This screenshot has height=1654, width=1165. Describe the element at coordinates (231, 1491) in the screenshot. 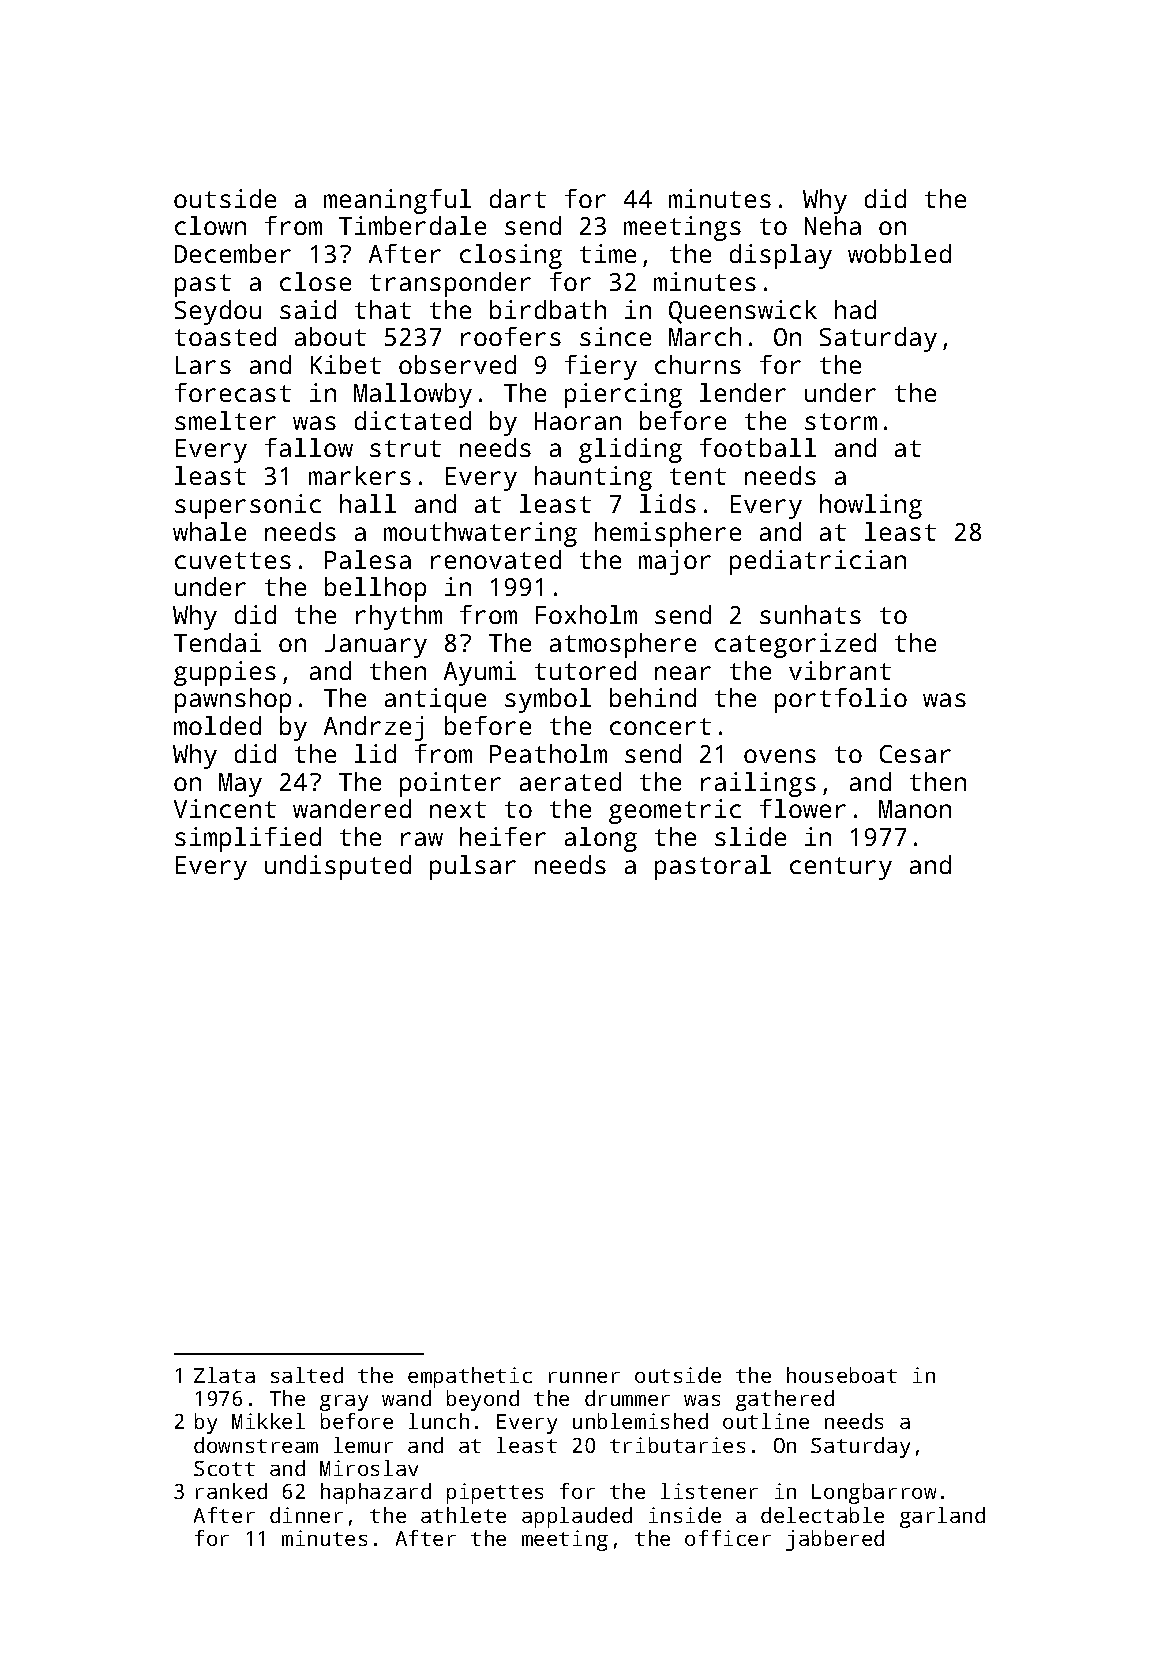

I see `ranked` at that location.
